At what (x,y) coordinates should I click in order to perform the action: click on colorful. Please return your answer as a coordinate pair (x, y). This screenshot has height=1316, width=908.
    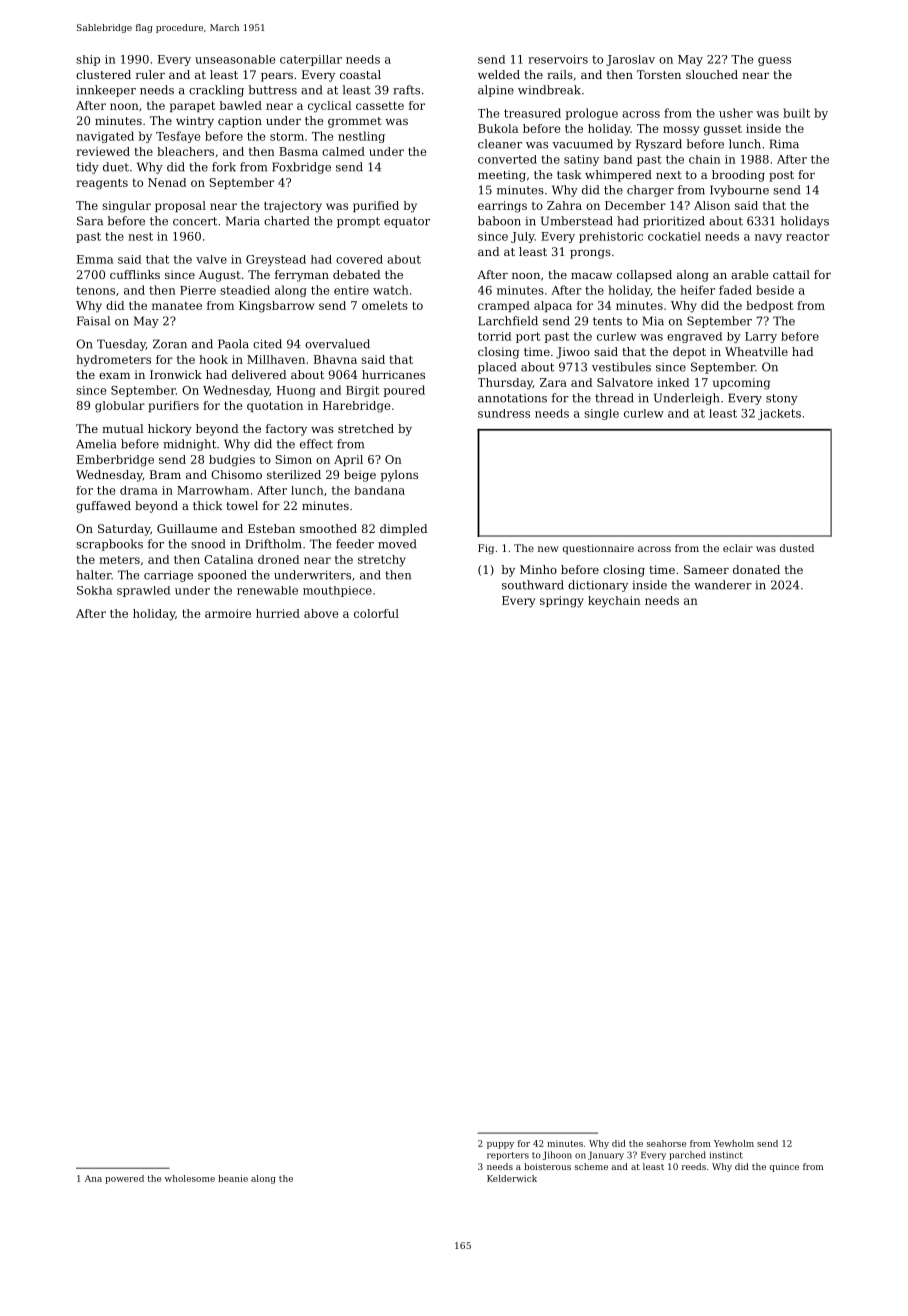
    Looking at the image, I should click on (376, 613).
